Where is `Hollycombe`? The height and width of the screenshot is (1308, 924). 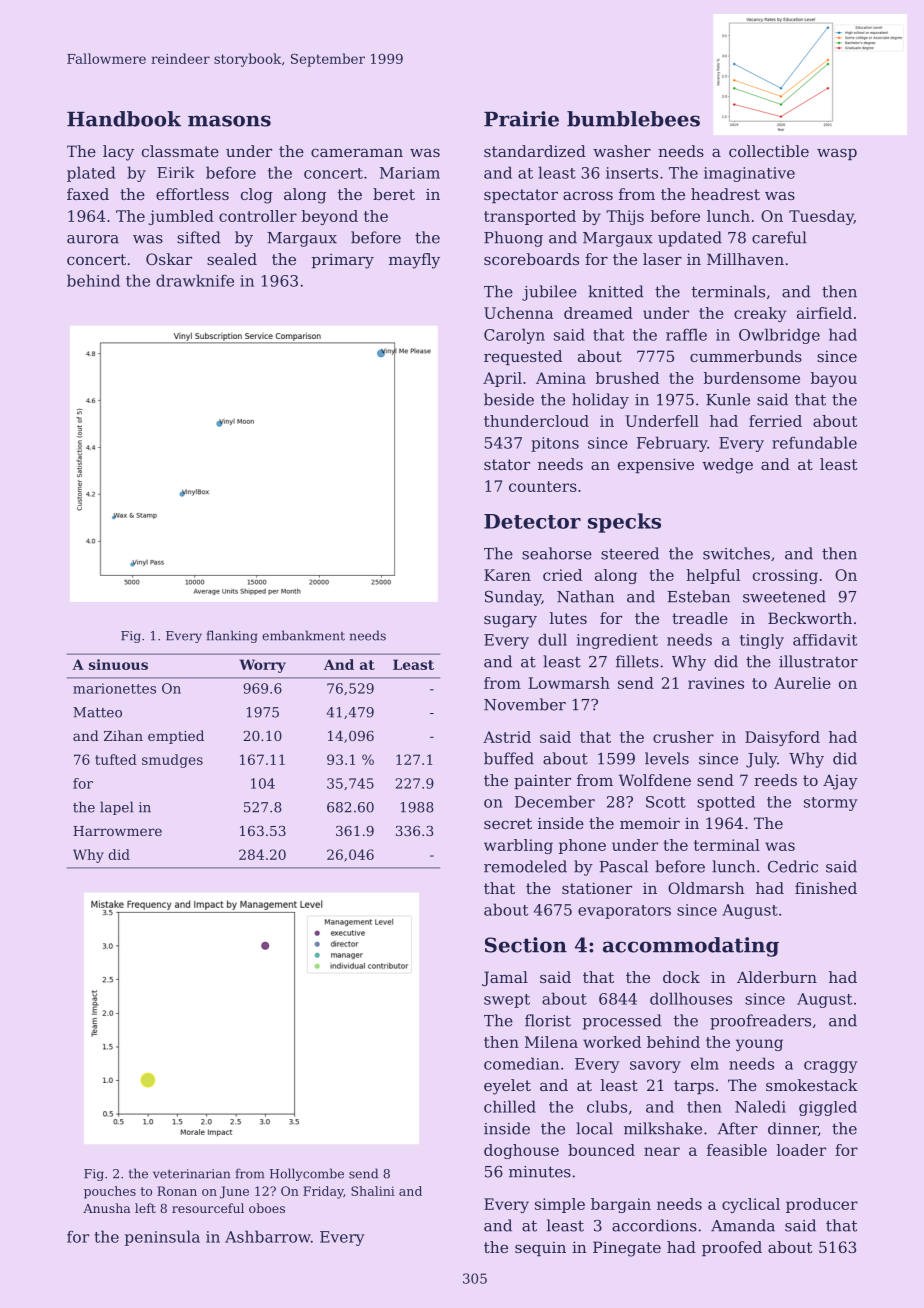 Hollycombe is located at coordinates (307, 1174).
